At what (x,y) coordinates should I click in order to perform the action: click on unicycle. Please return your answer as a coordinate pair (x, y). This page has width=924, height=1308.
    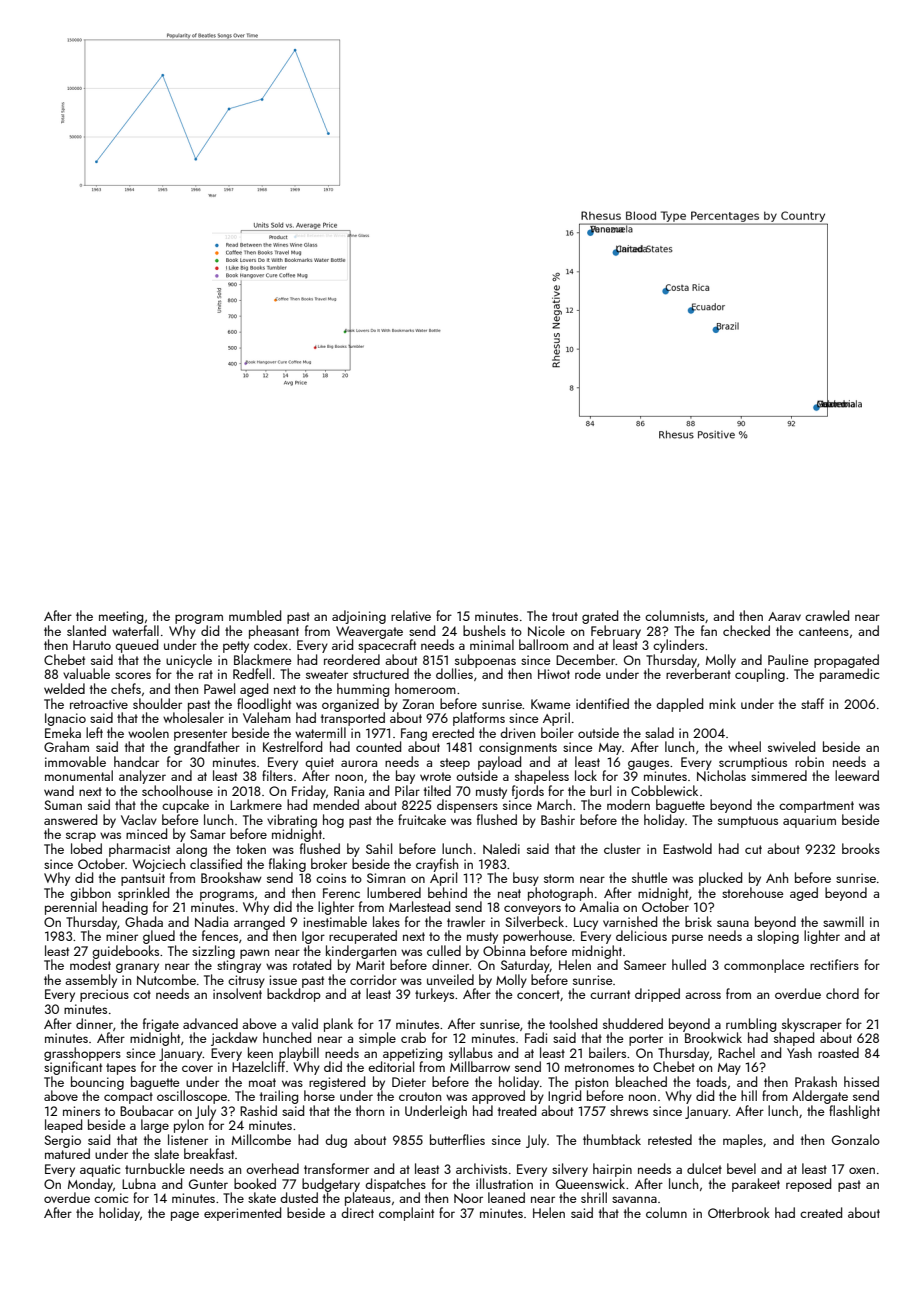
    Looking at the image, I should click on (189, 661).
